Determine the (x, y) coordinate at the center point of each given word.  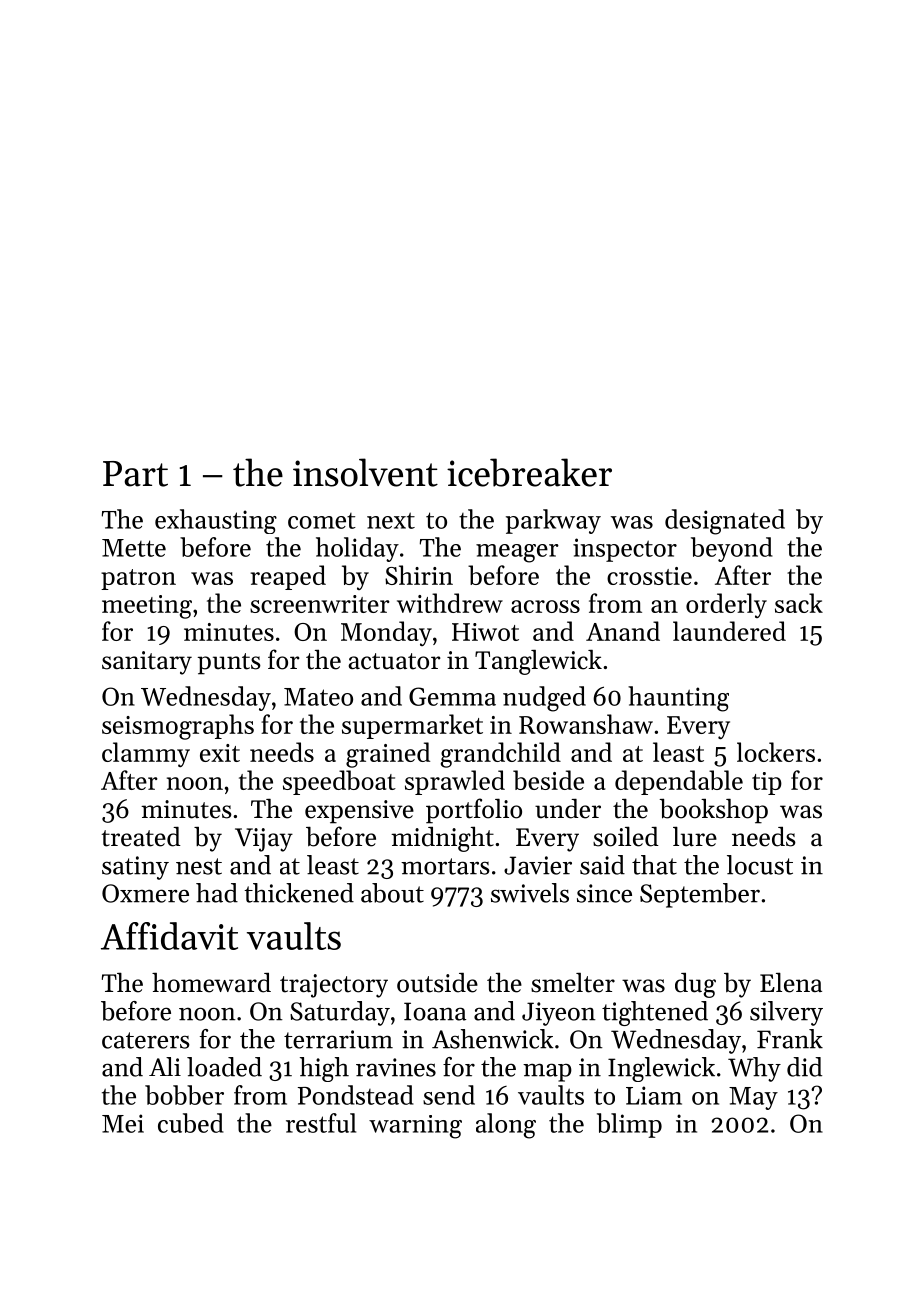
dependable (679, 782)
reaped (288, 577)
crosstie (649, 576)
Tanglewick (538, 662)
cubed (191, 1123)
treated (141, 837)
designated (725, 522)
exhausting (216, 521)
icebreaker (529, 472)
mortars (445, 866)
